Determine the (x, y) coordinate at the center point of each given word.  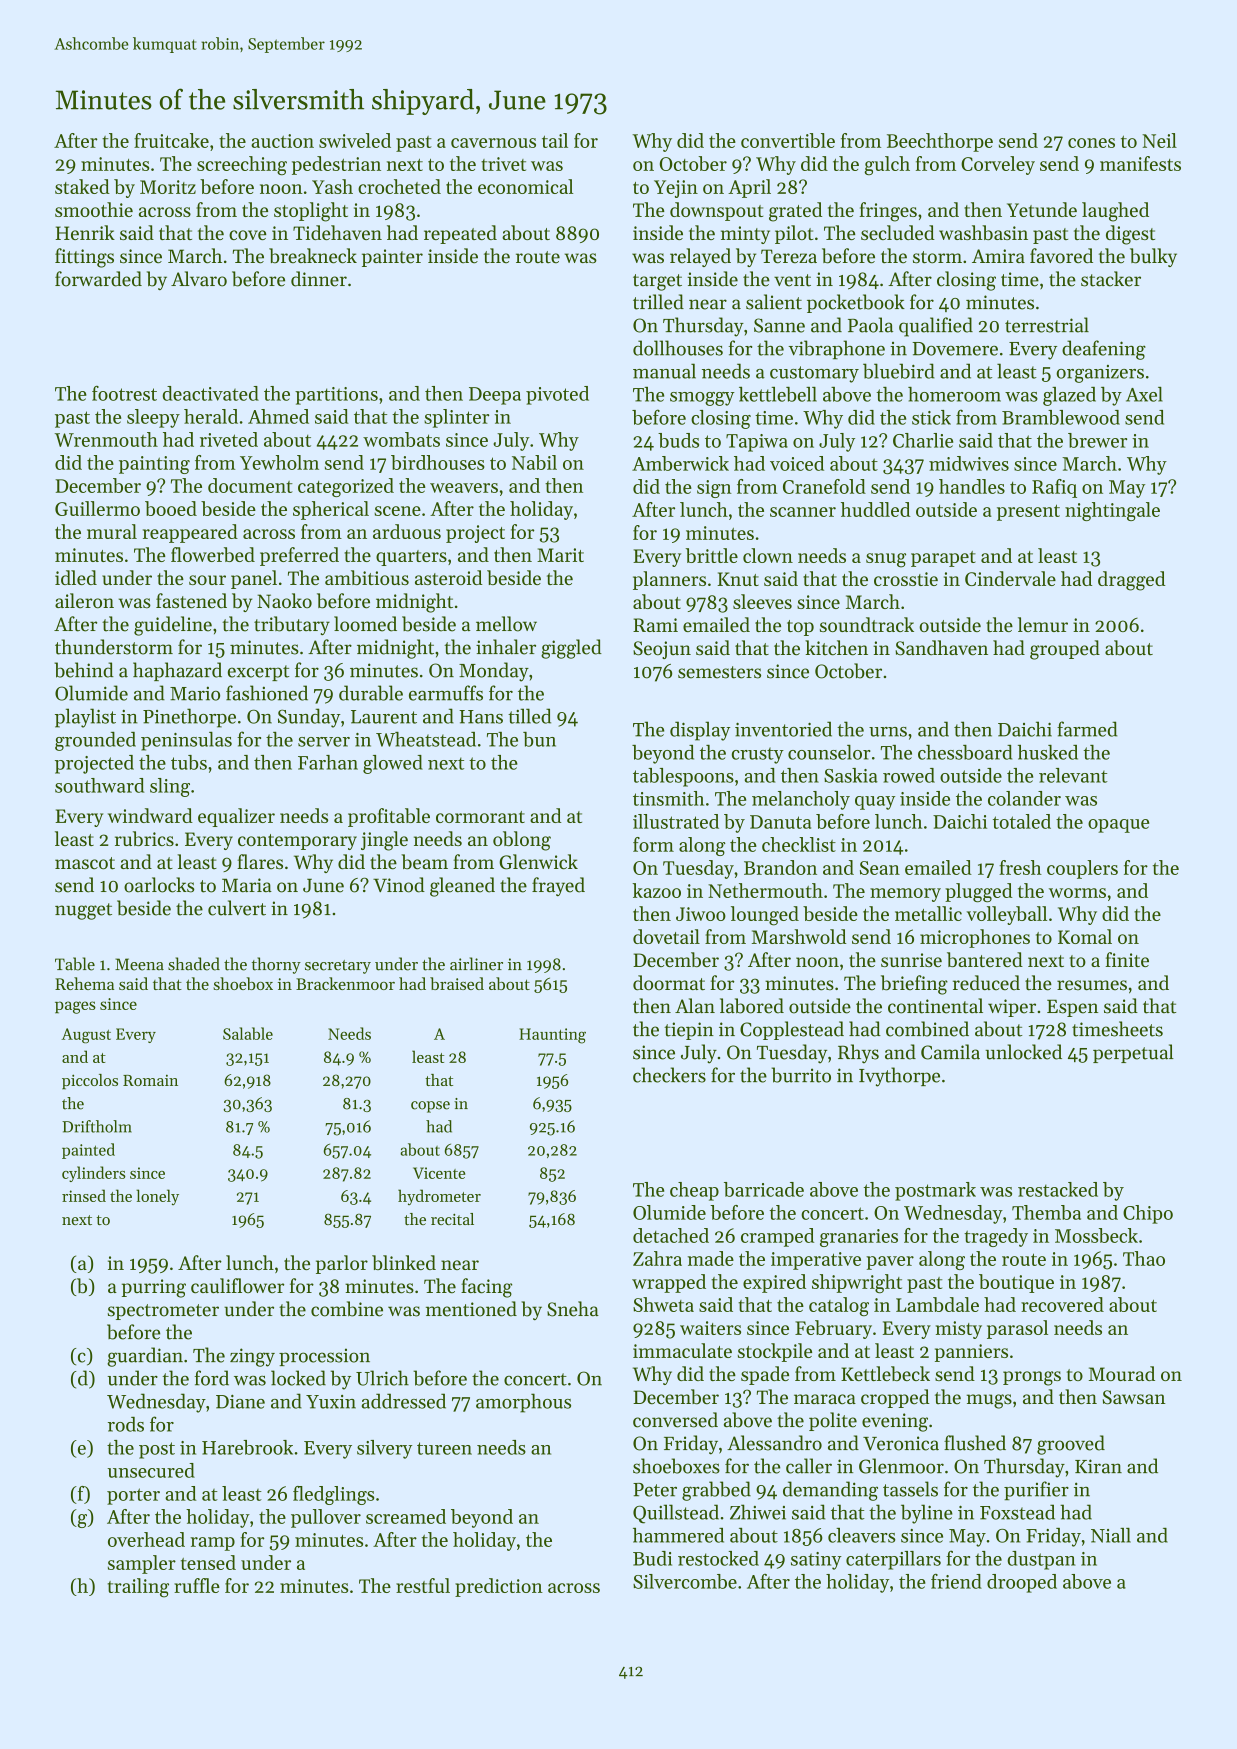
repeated (460, 234)
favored (1061, 256)
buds (678, 440)
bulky (1153, 257)
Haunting (552, 1036)
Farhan (328, 762)
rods (126, 1424)
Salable (248, 1033)
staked (82, 186)
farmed (1087, 729)
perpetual (1133, 1053)
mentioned (471, 1309)
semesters (719, 672)
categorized (346, 487)
